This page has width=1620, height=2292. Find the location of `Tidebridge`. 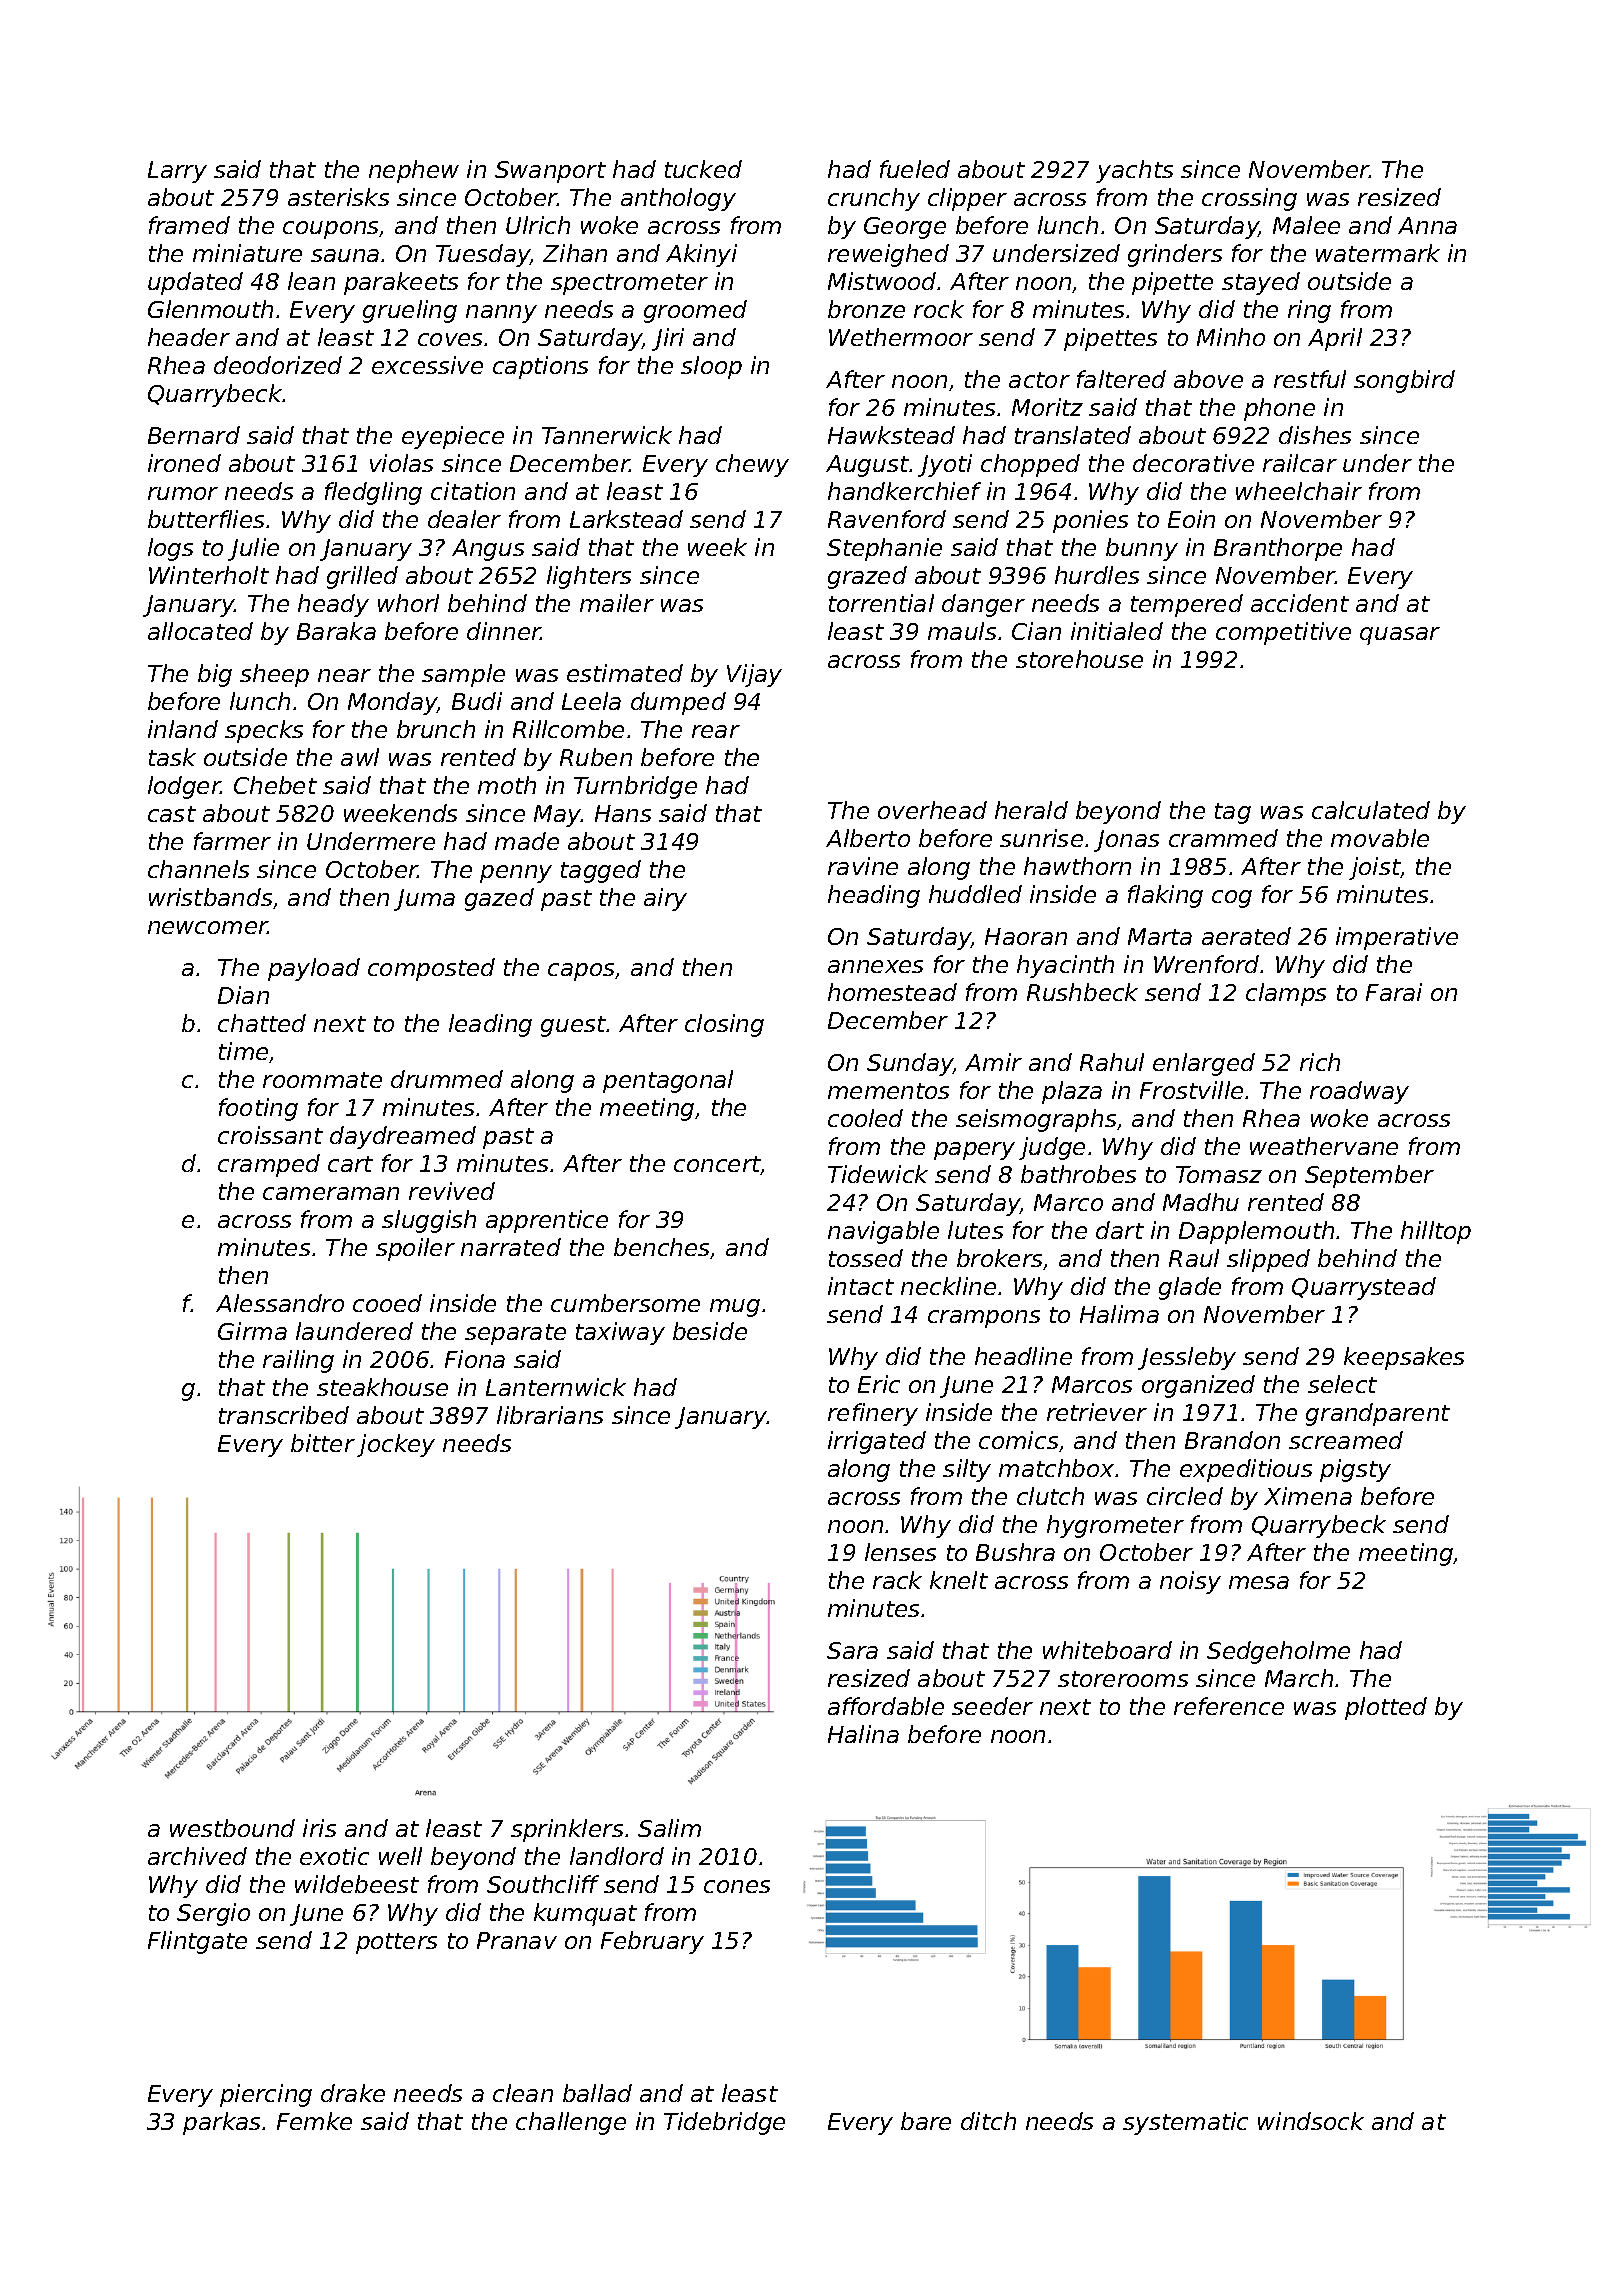

Tidebridge is located at coordinates (724, 2123).
